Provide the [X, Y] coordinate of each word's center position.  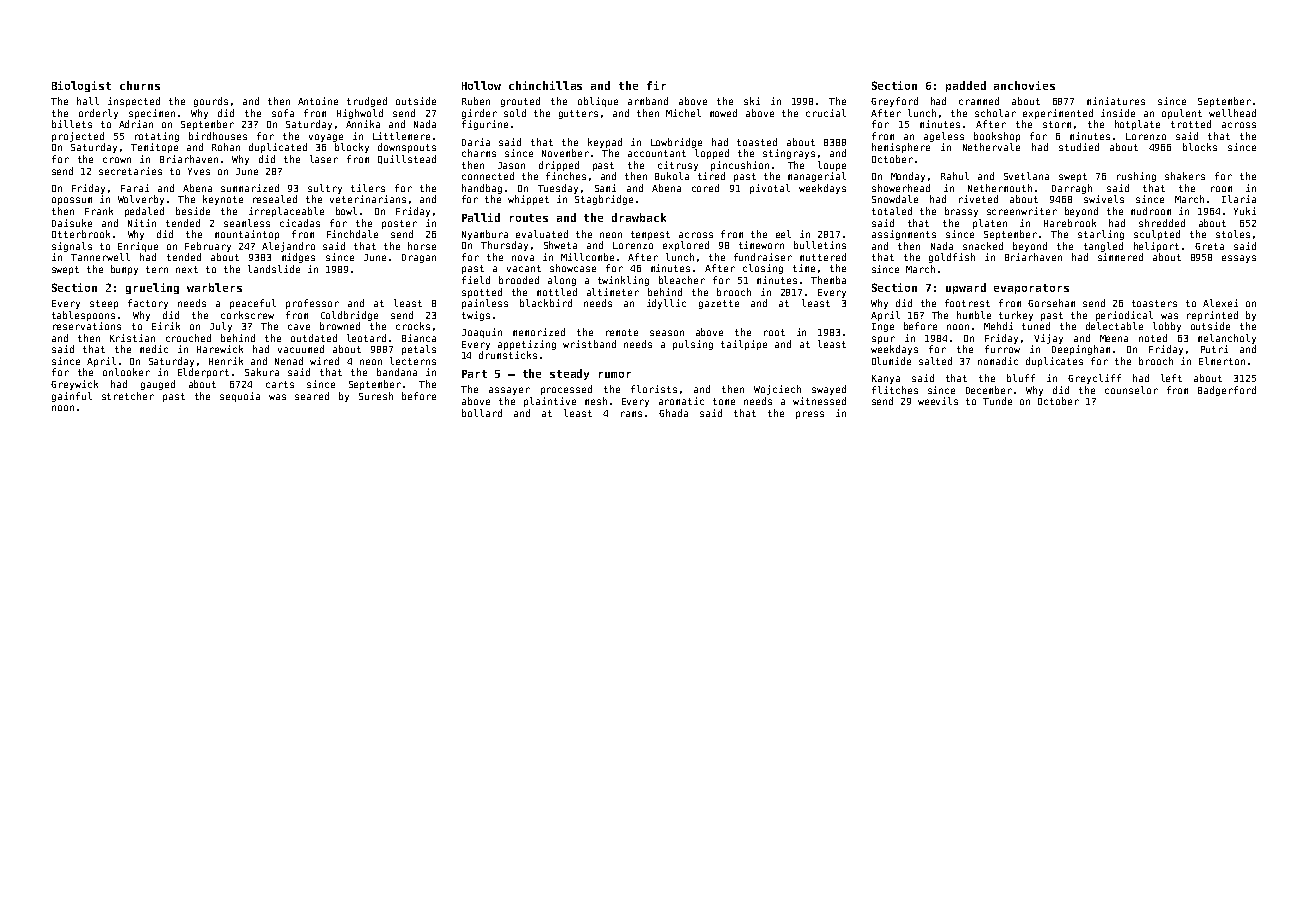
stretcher [128, 396]
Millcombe [587, 257]
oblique [598, 102]
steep [104, 304]
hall [88, 101]
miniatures [1116, 101]
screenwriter [1022, 211]
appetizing [527, 345]
